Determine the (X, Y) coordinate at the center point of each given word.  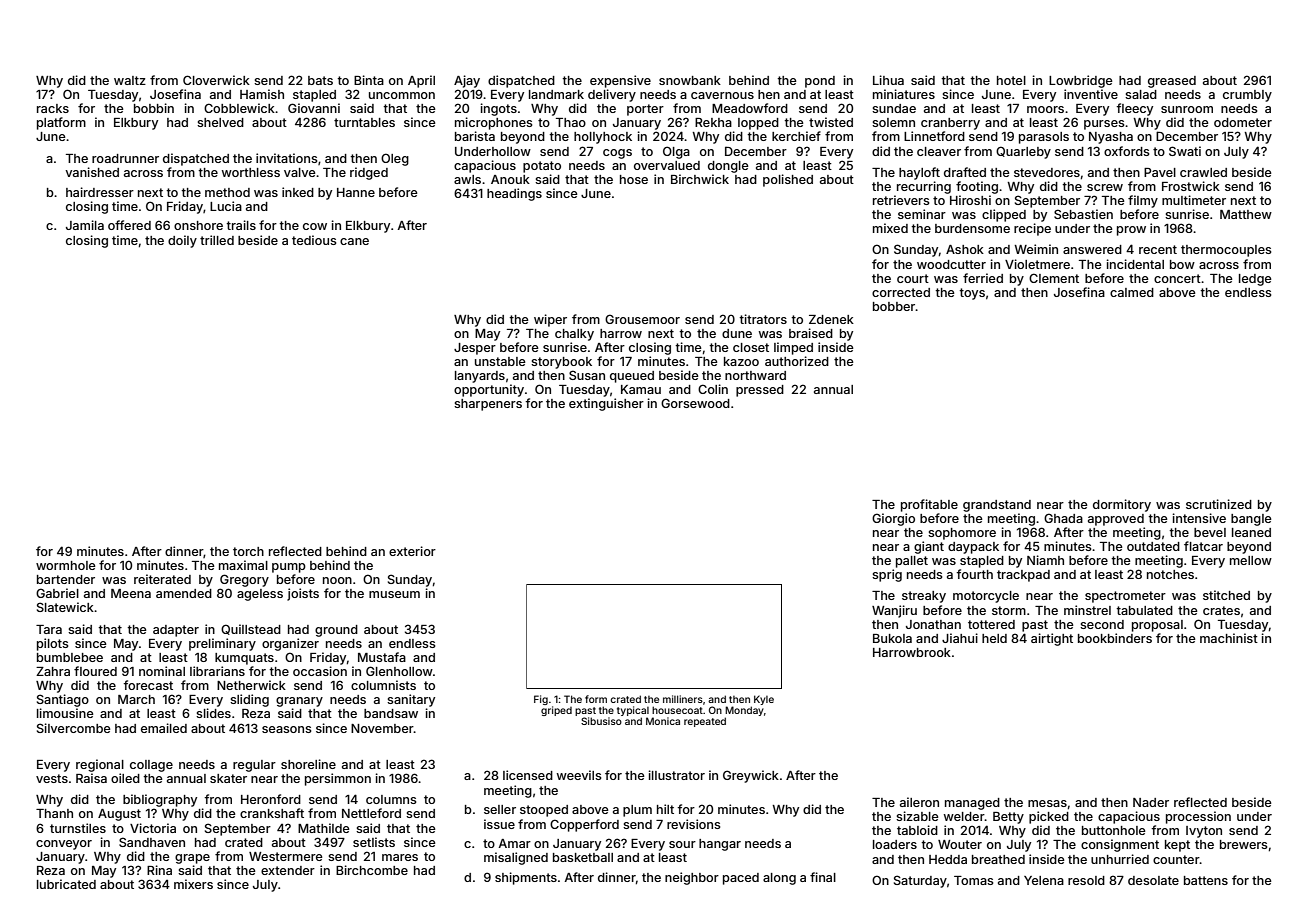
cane (354, 241)
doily (182, 241)
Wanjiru (894, 611)
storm (1009, 610)
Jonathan (933, 624)
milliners (683, 699)
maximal (243, 565)
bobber (894, 306)
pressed (760, 391)
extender (288, 870)
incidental (1135, 264)
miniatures (904, 94)
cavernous (722, 95)
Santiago (63, 700)
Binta (369, 80)
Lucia (226, 206)
